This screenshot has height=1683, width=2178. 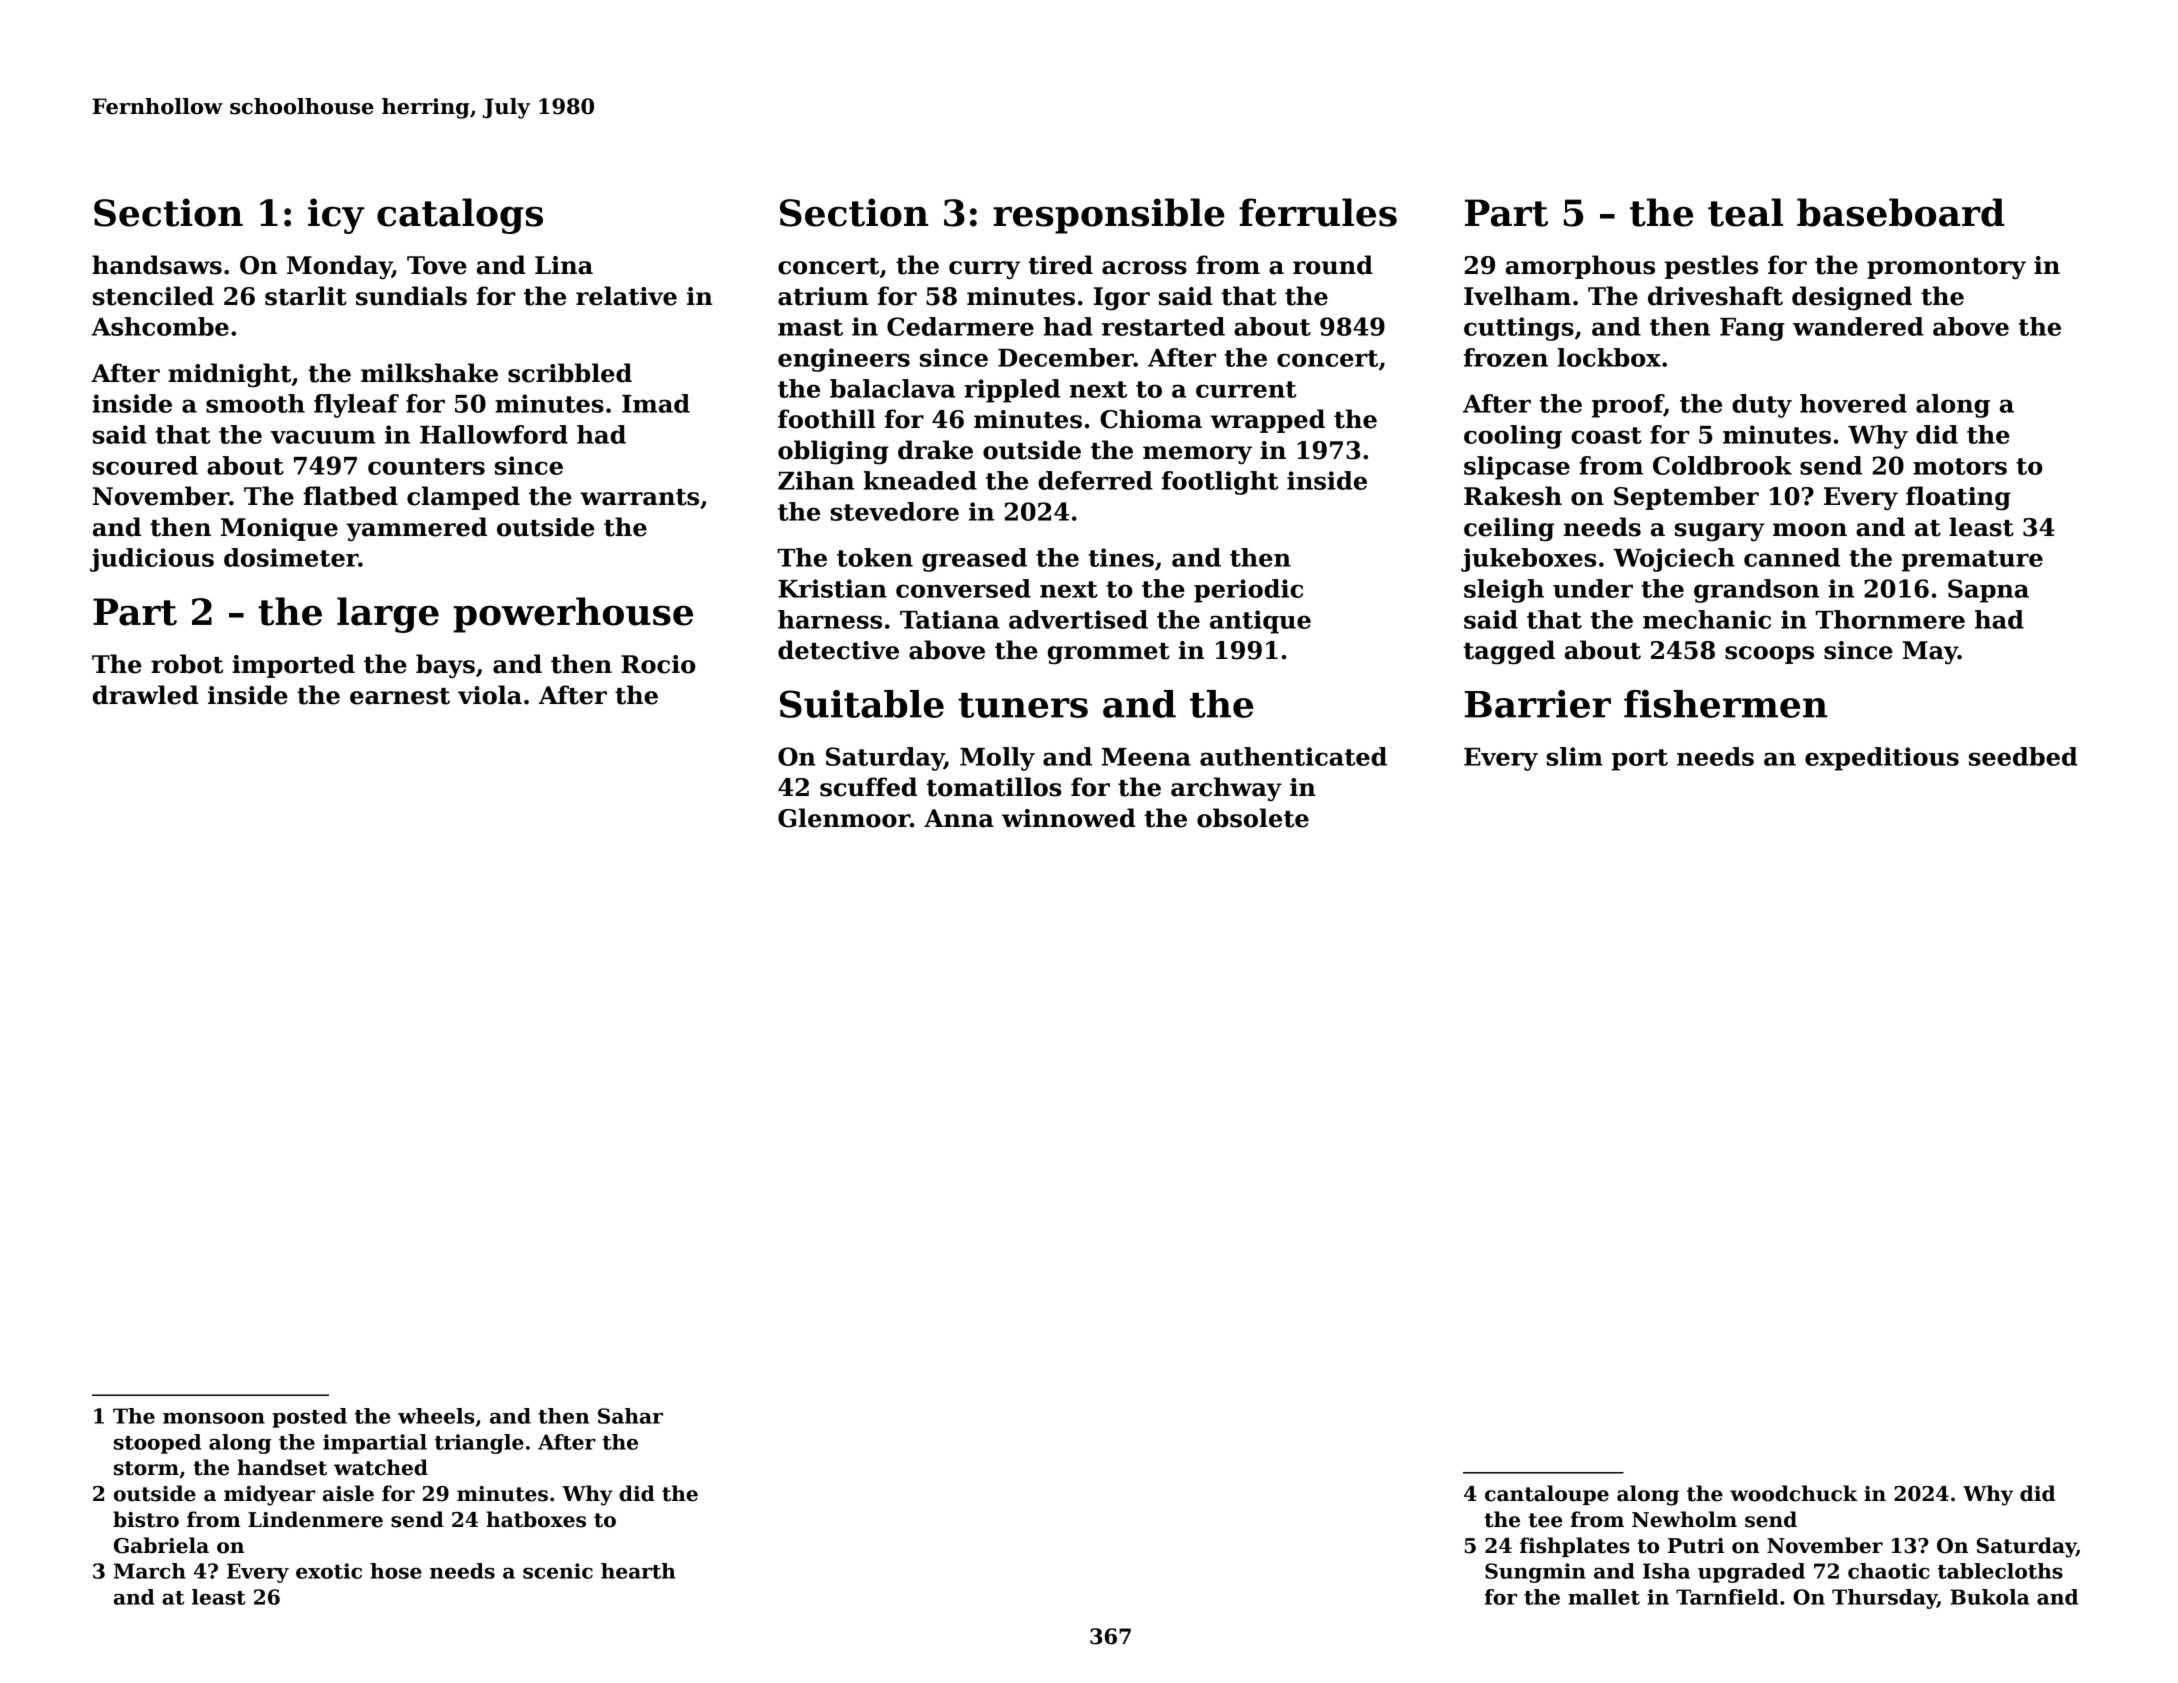 I want to click on storm, so click(x=146, y=1468).
